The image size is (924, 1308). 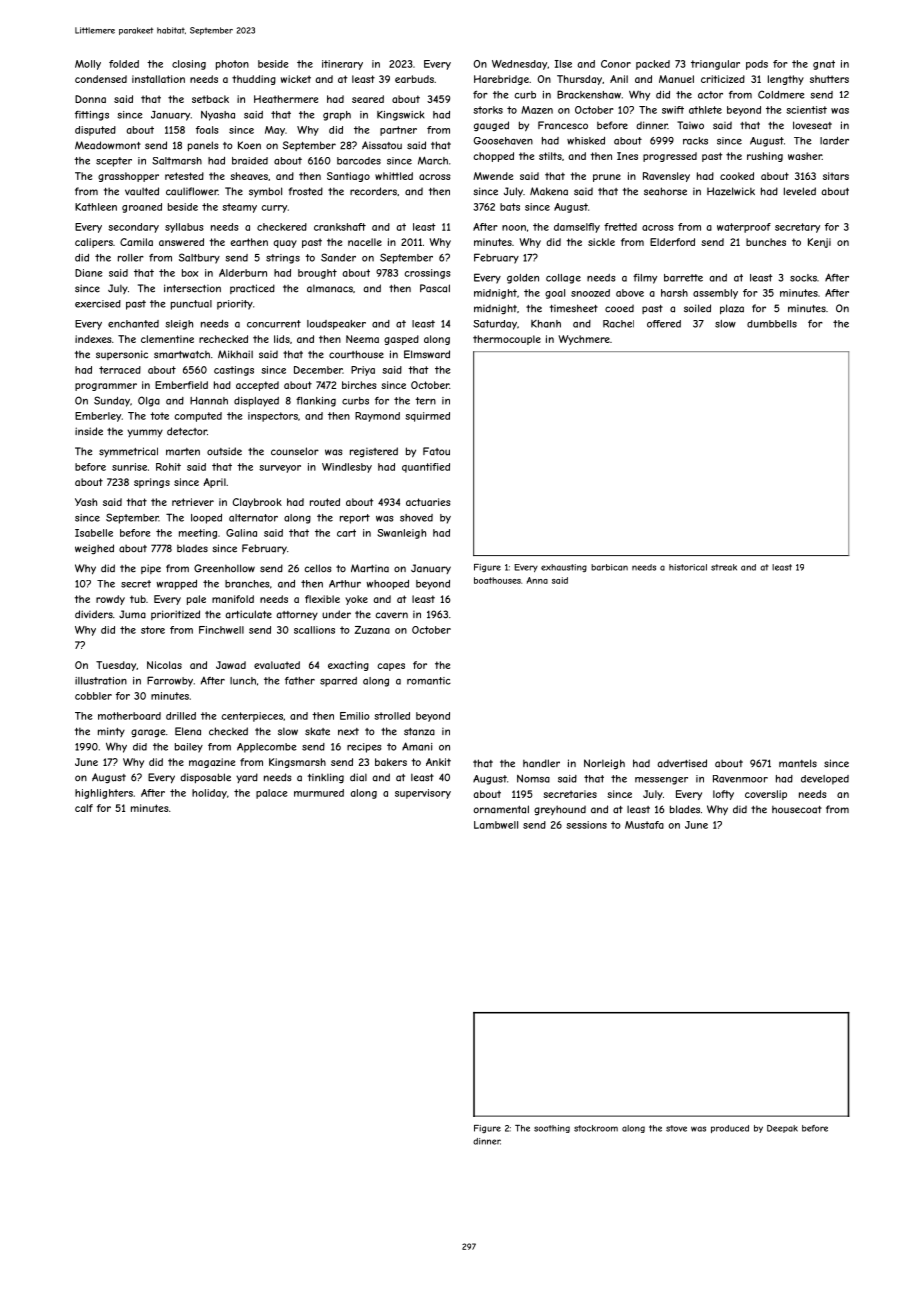 I want to click on wicket, so click(x=296, y=79).
